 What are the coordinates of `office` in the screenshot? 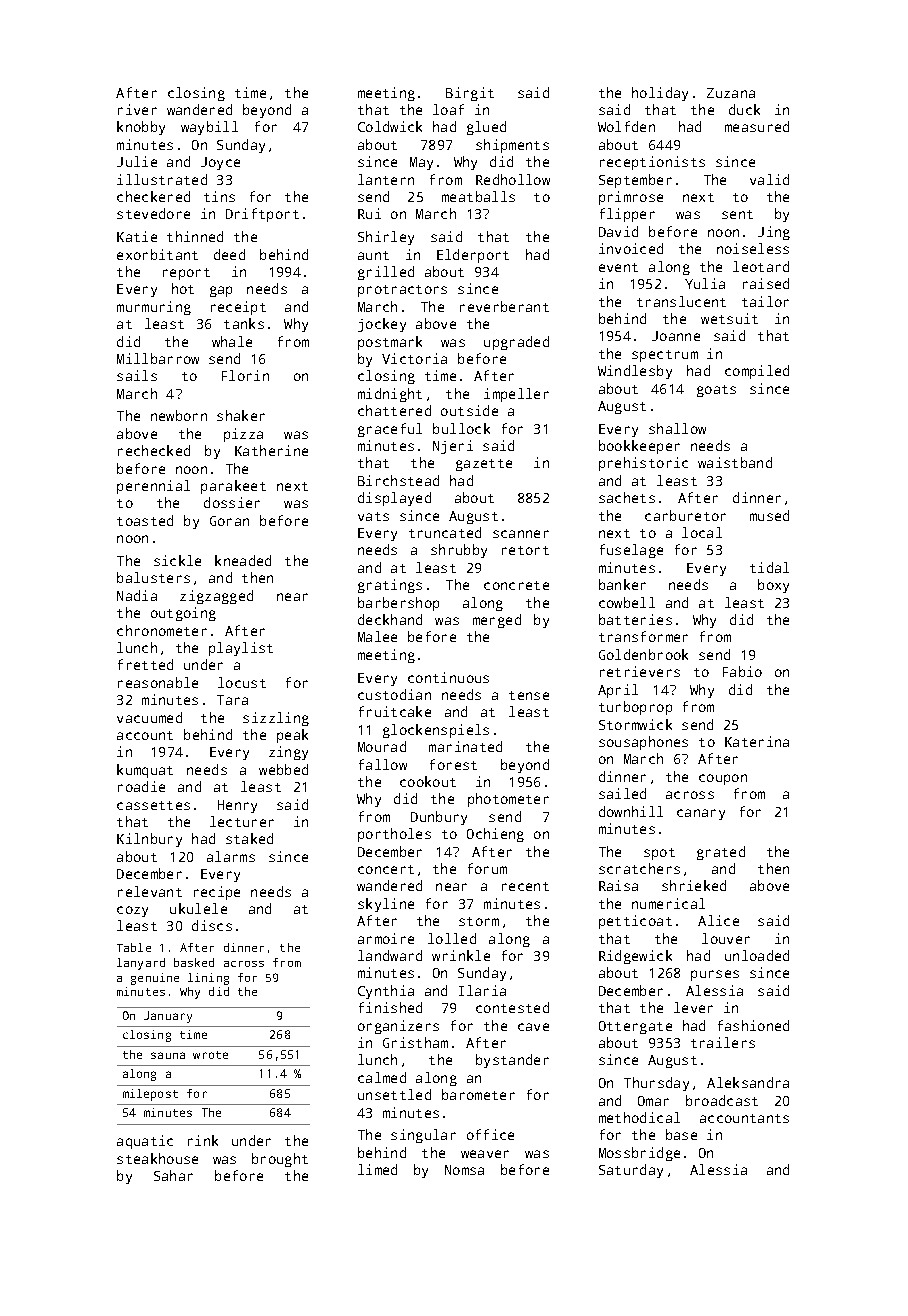 It's located at (490, 1134).
